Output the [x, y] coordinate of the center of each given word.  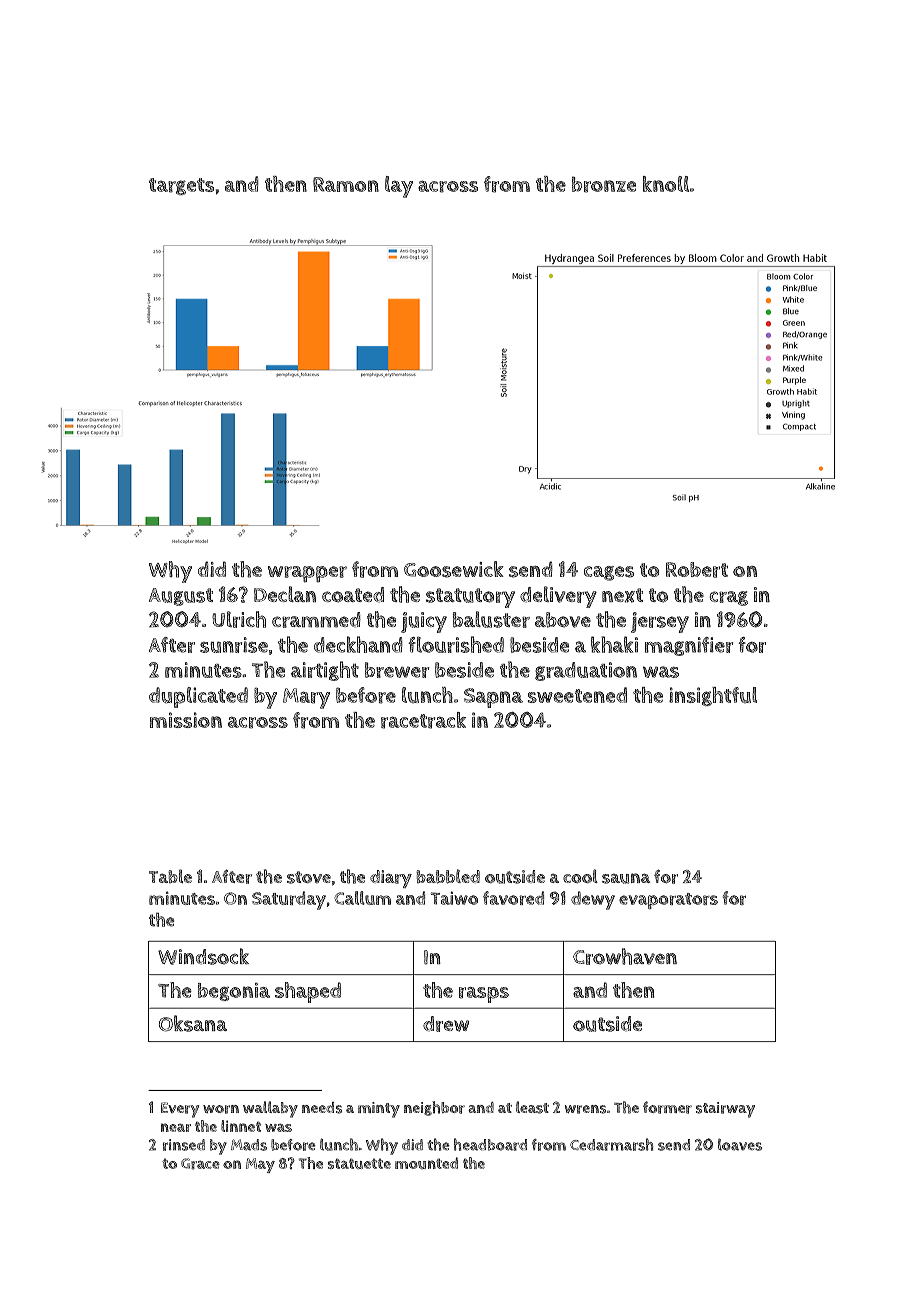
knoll [666, 184]
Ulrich [239, 619]
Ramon [346, 184]
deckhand [358, 644]
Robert [697, 570]
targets [181, 186]
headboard [490, 1144]
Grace [200, 1164]
